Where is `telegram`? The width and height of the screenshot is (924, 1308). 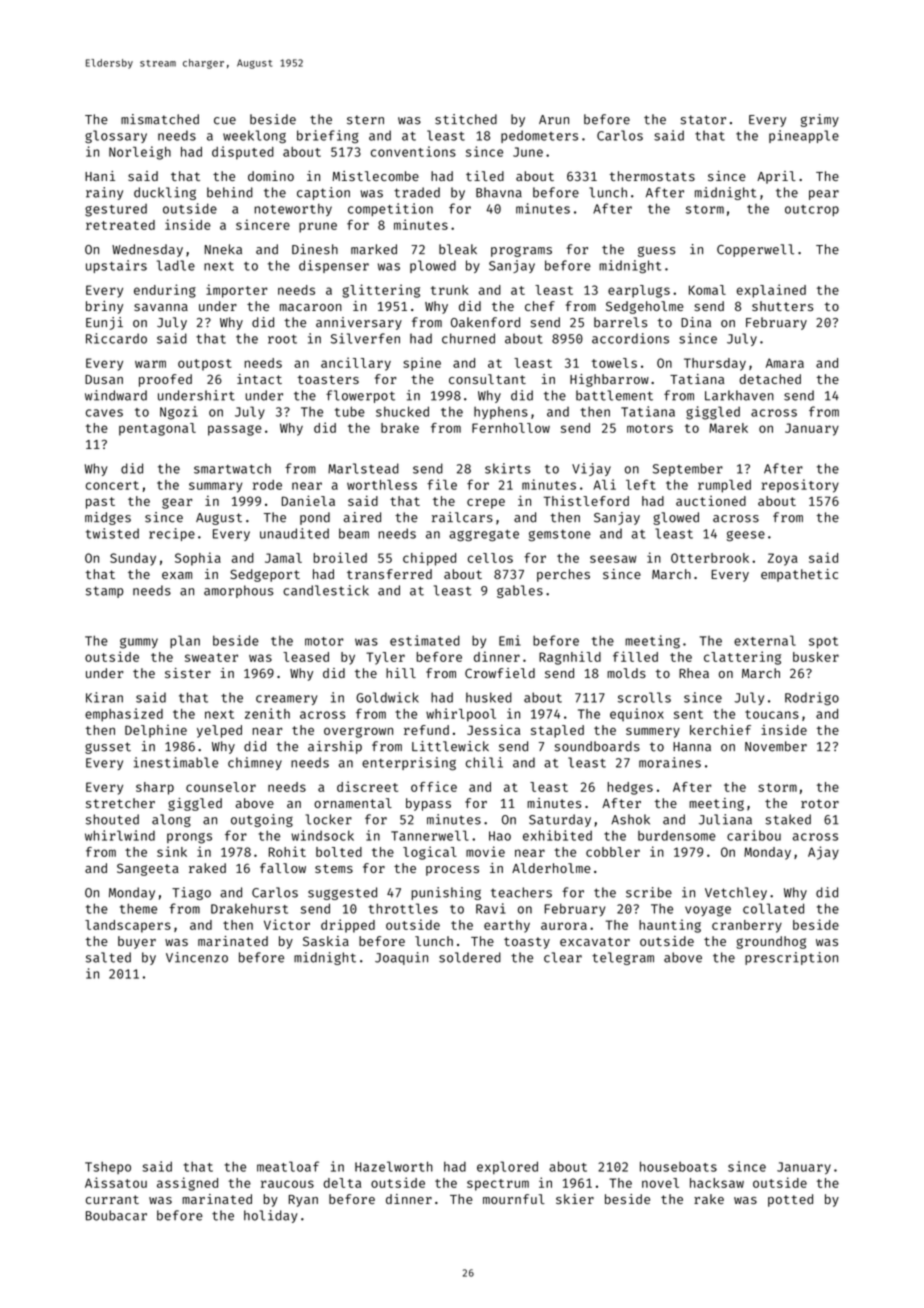 telegram is located at coordinates (623, 958).
